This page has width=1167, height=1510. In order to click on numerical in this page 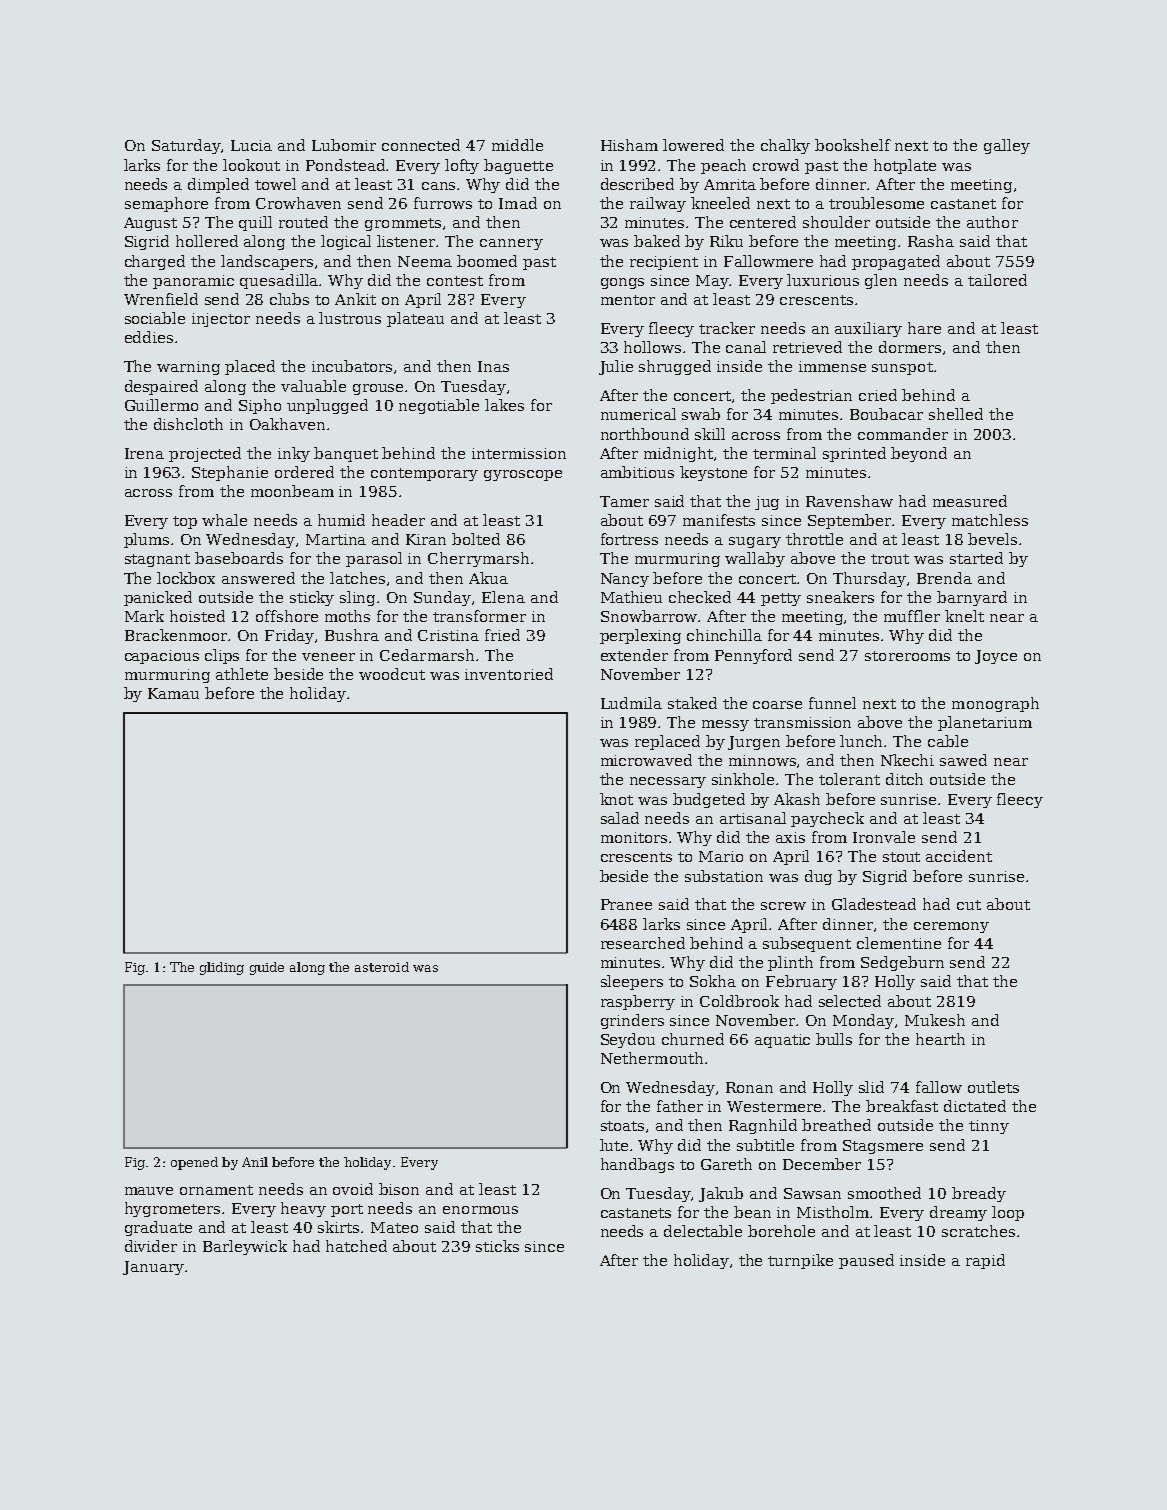, I will do `click(638, 414)`.
